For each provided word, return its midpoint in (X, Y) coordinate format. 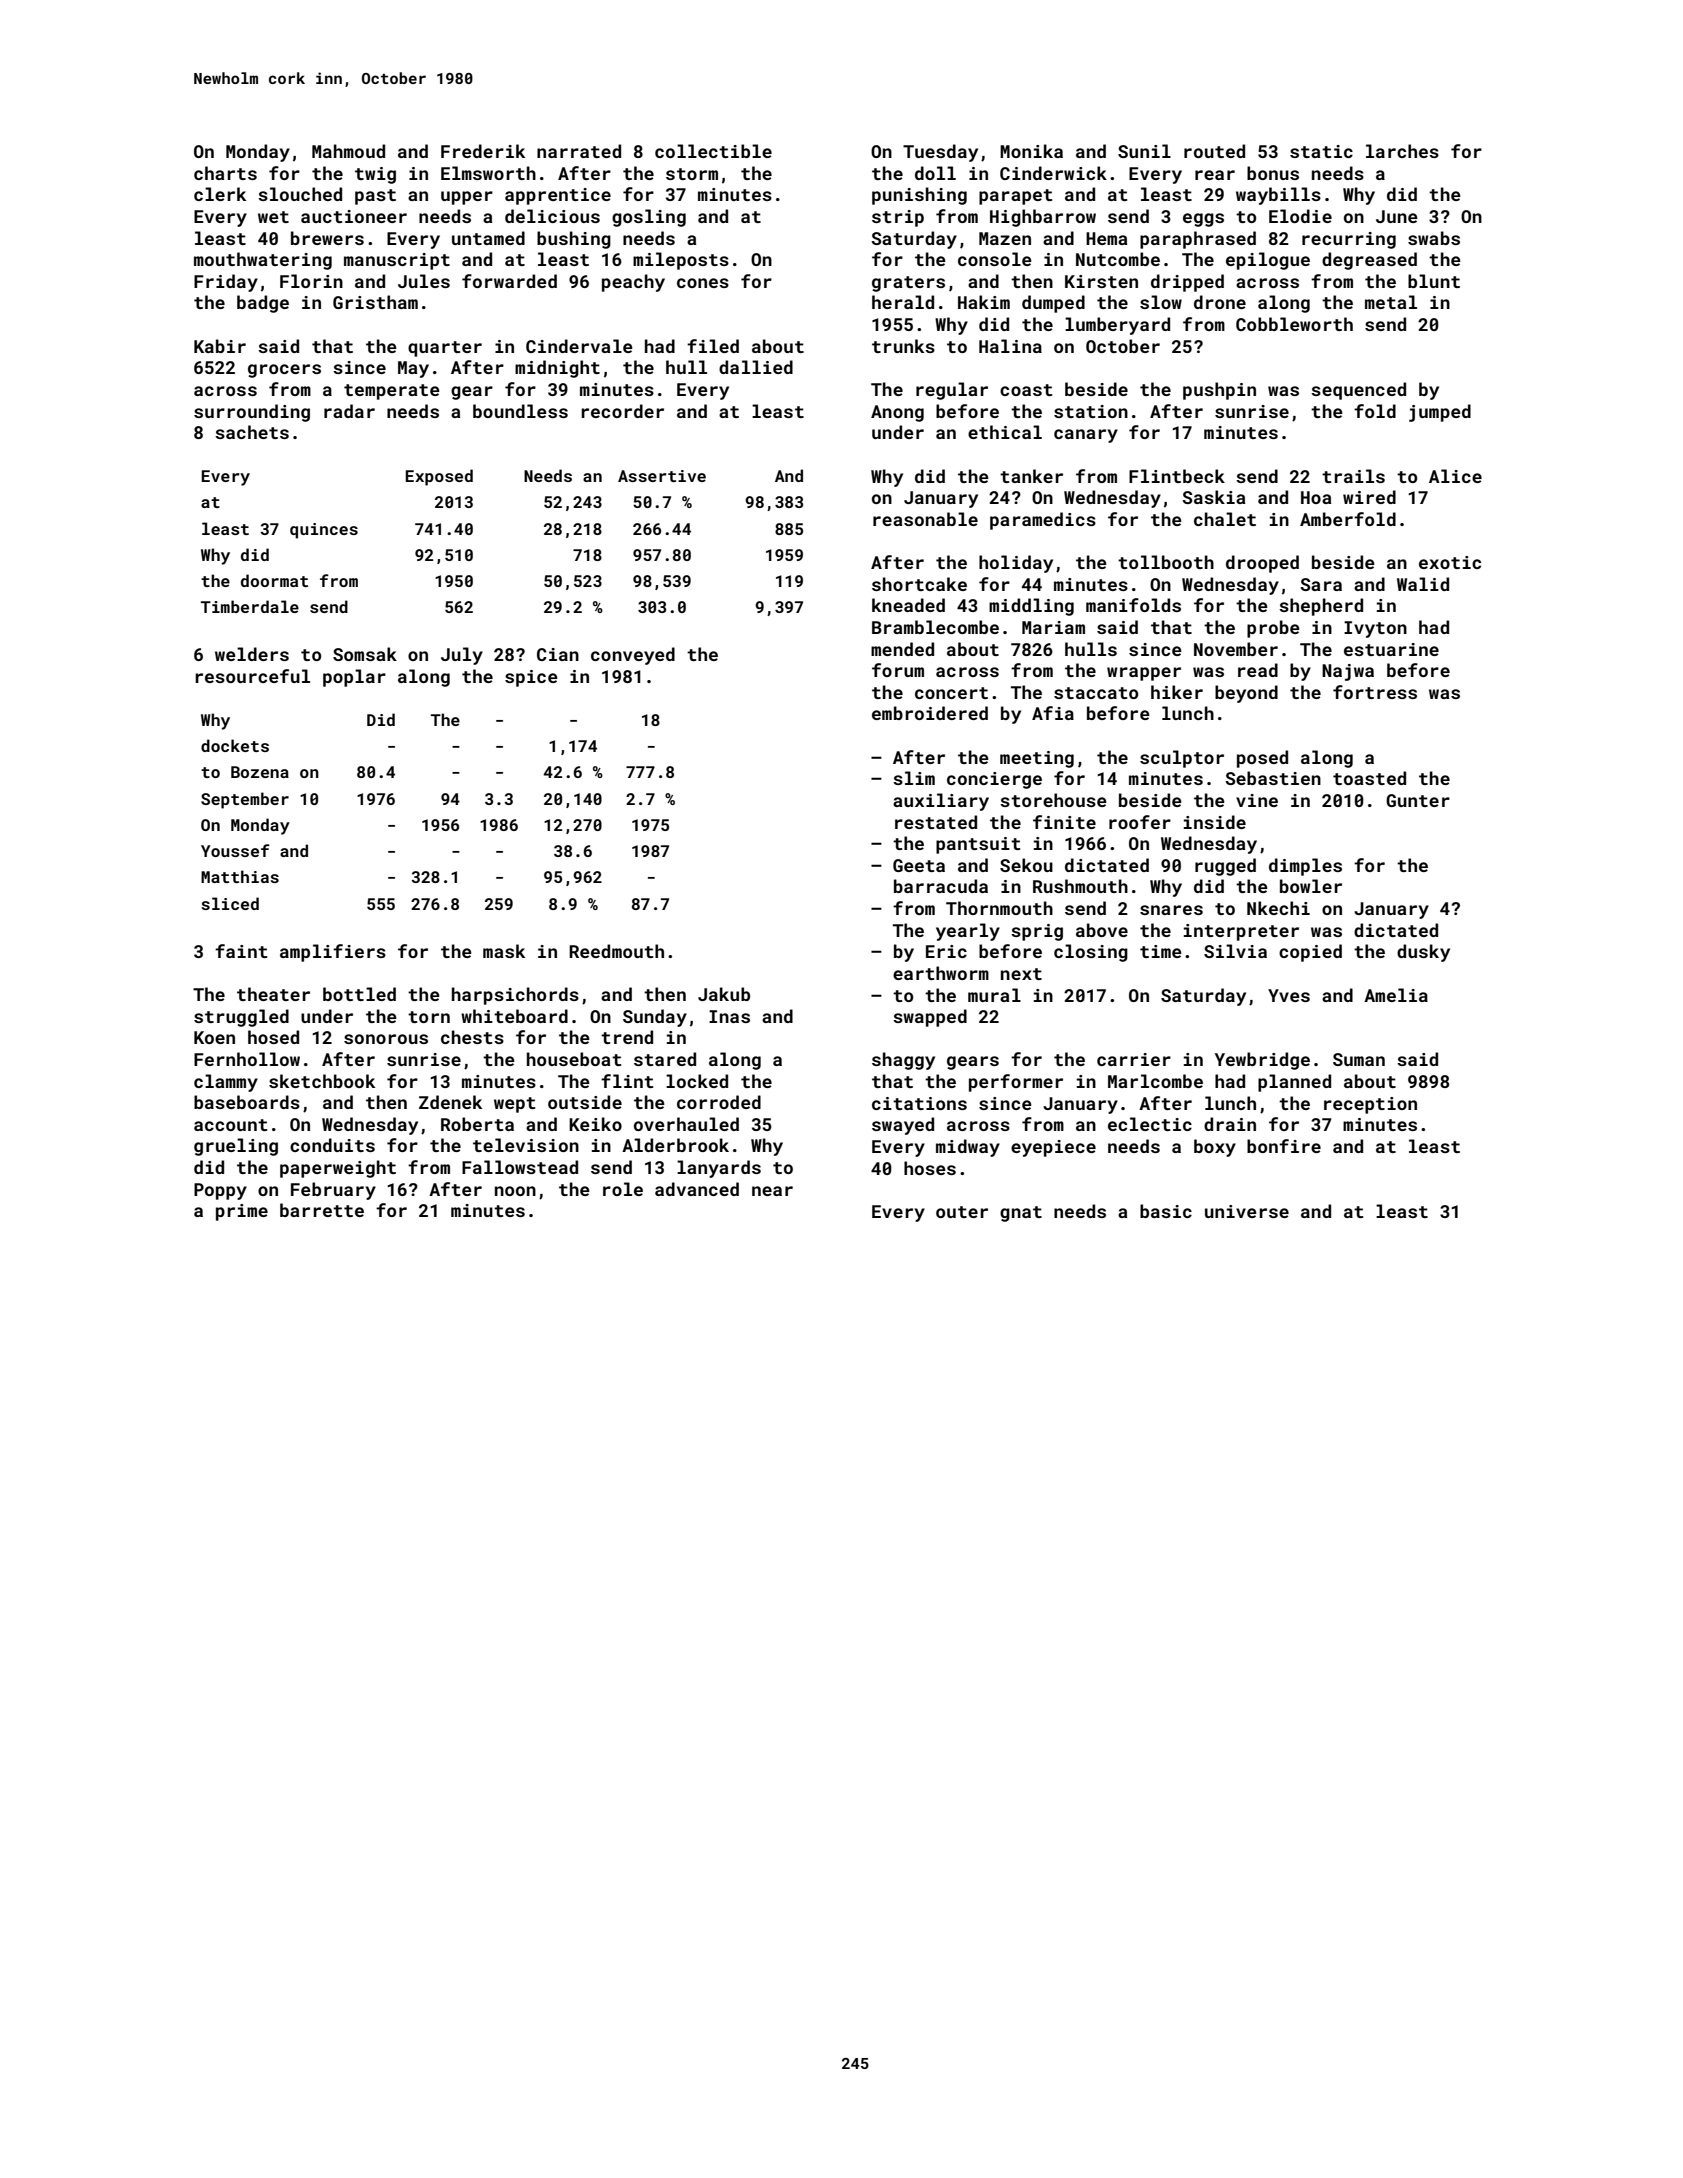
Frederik (483, 151)
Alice (1455, 476)
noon (515, 1191)
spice (531, 678)
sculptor (1182, 759)
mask (504, 951)
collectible (713, 151)
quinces (324, 531)
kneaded (908, 605)
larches (1402, 151)
